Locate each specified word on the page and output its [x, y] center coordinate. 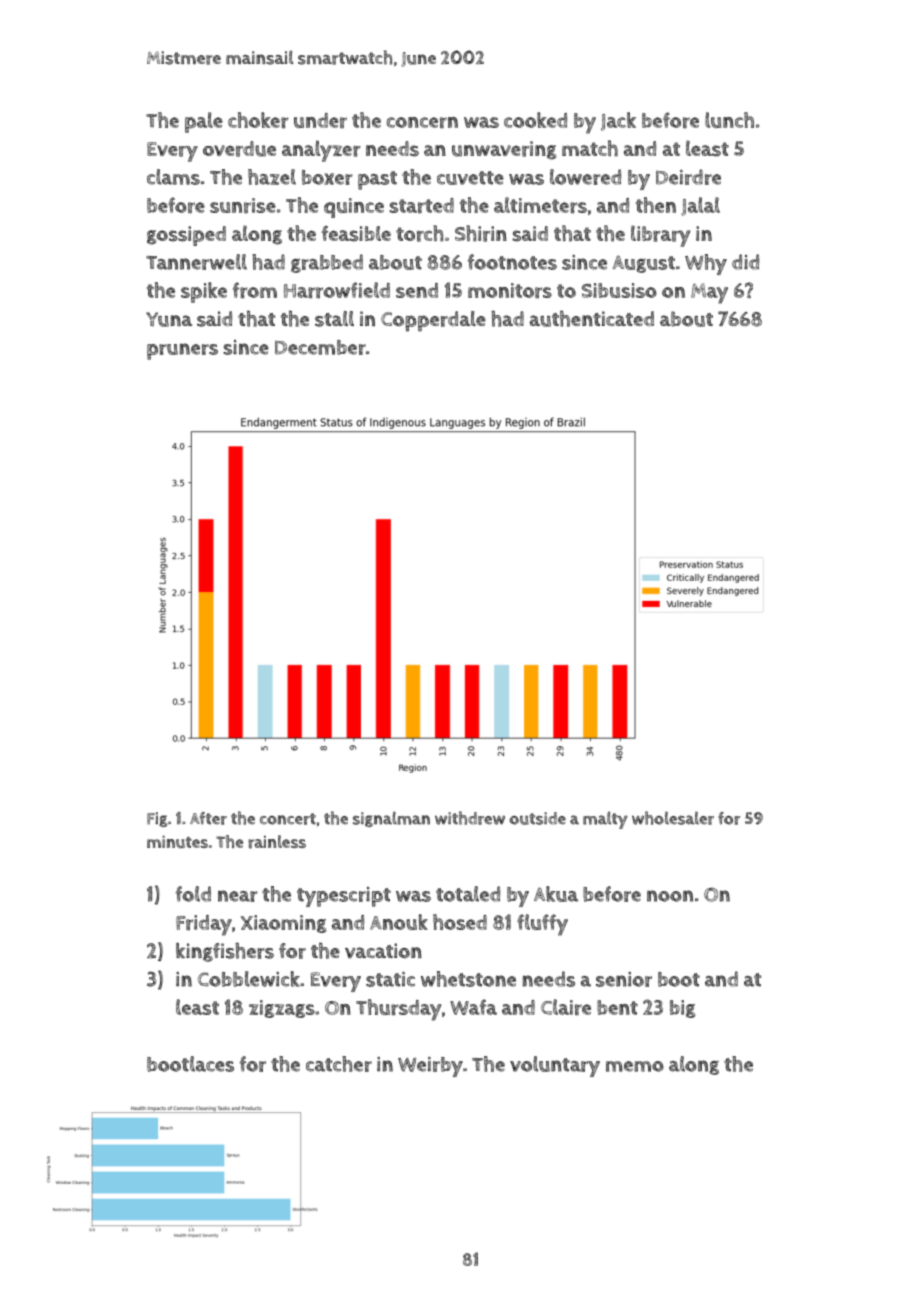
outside [537, 818]
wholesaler [673, 818]
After [208, 818]
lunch [729, 120]
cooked [535, 120]
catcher [339, 1064]
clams [173, 177]
